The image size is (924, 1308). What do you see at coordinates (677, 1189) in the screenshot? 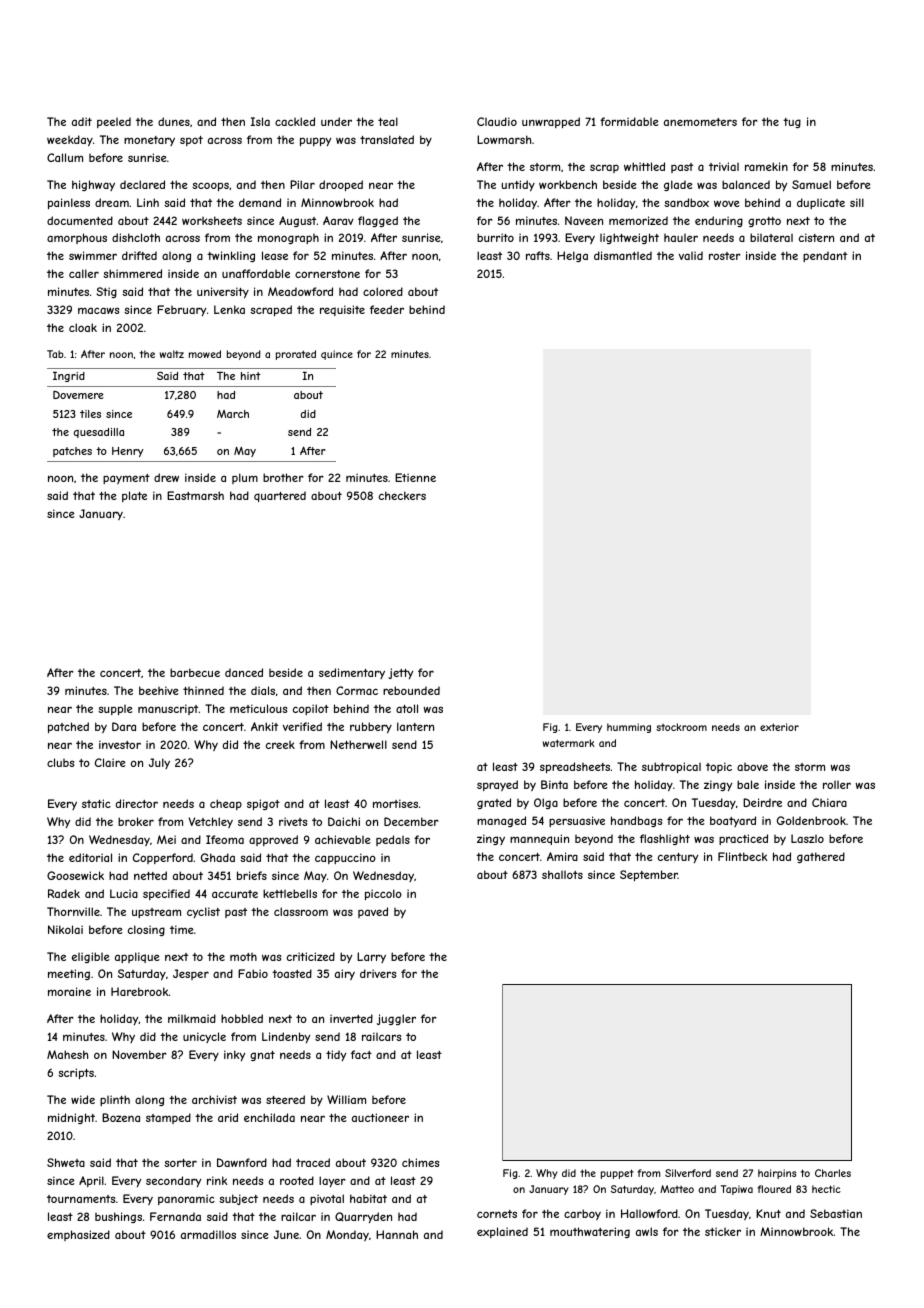
I see `Matteo` at bounding box center [677, 1189].
